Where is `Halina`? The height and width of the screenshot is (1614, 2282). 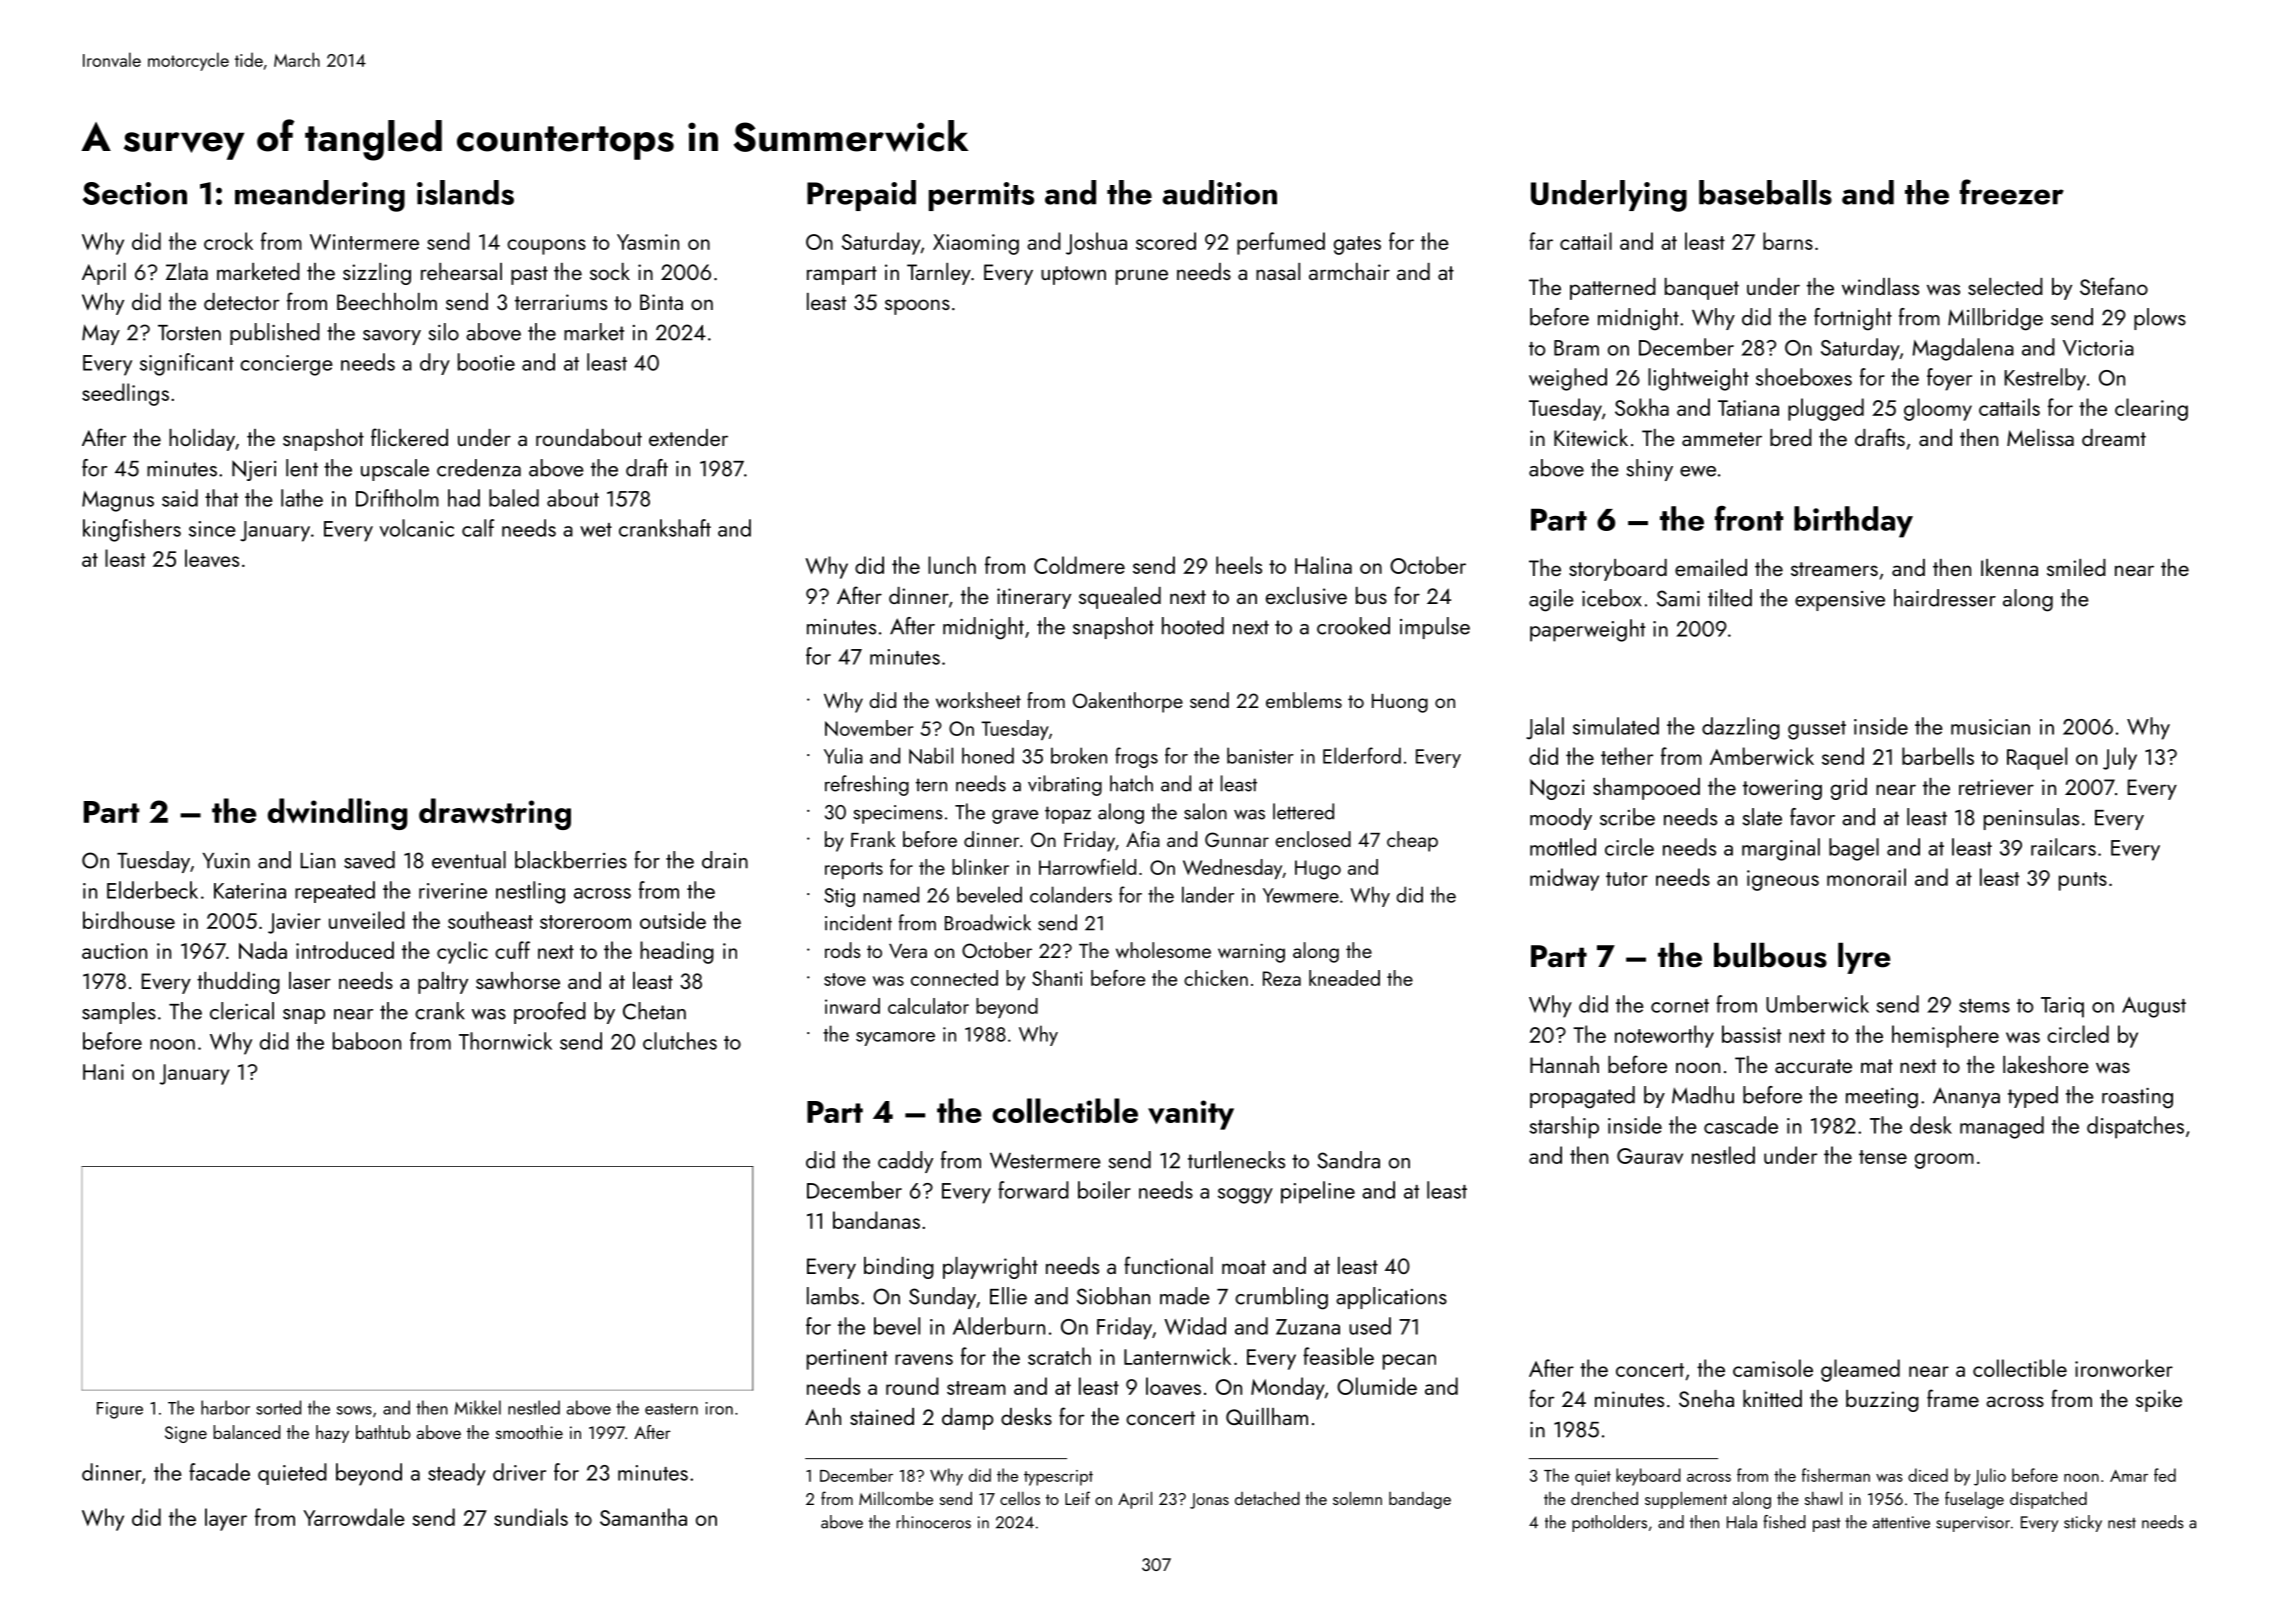
Halina is located at coordinates (1323, 565).
